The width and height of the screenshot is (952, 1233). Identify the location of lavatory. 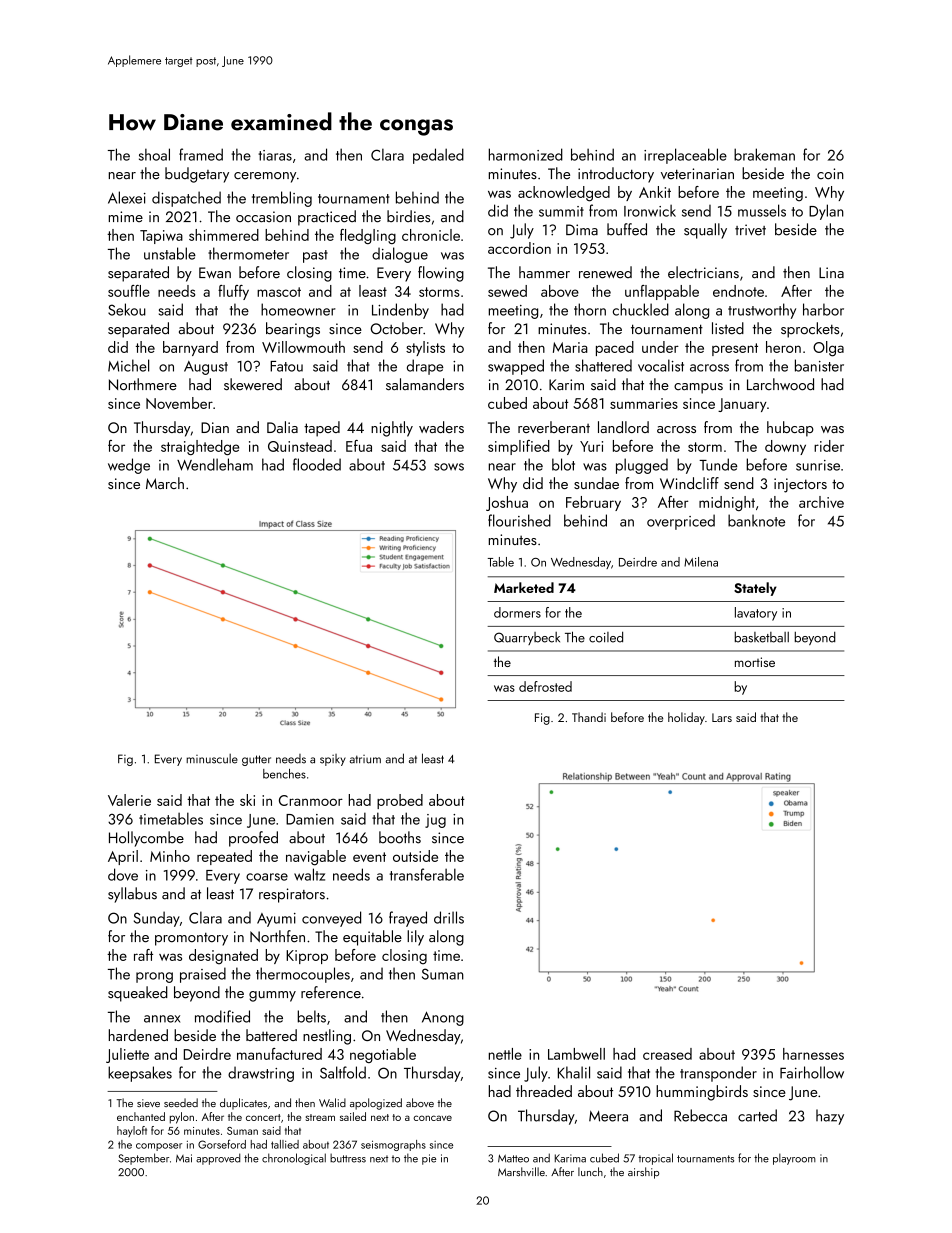
(756, 614).
